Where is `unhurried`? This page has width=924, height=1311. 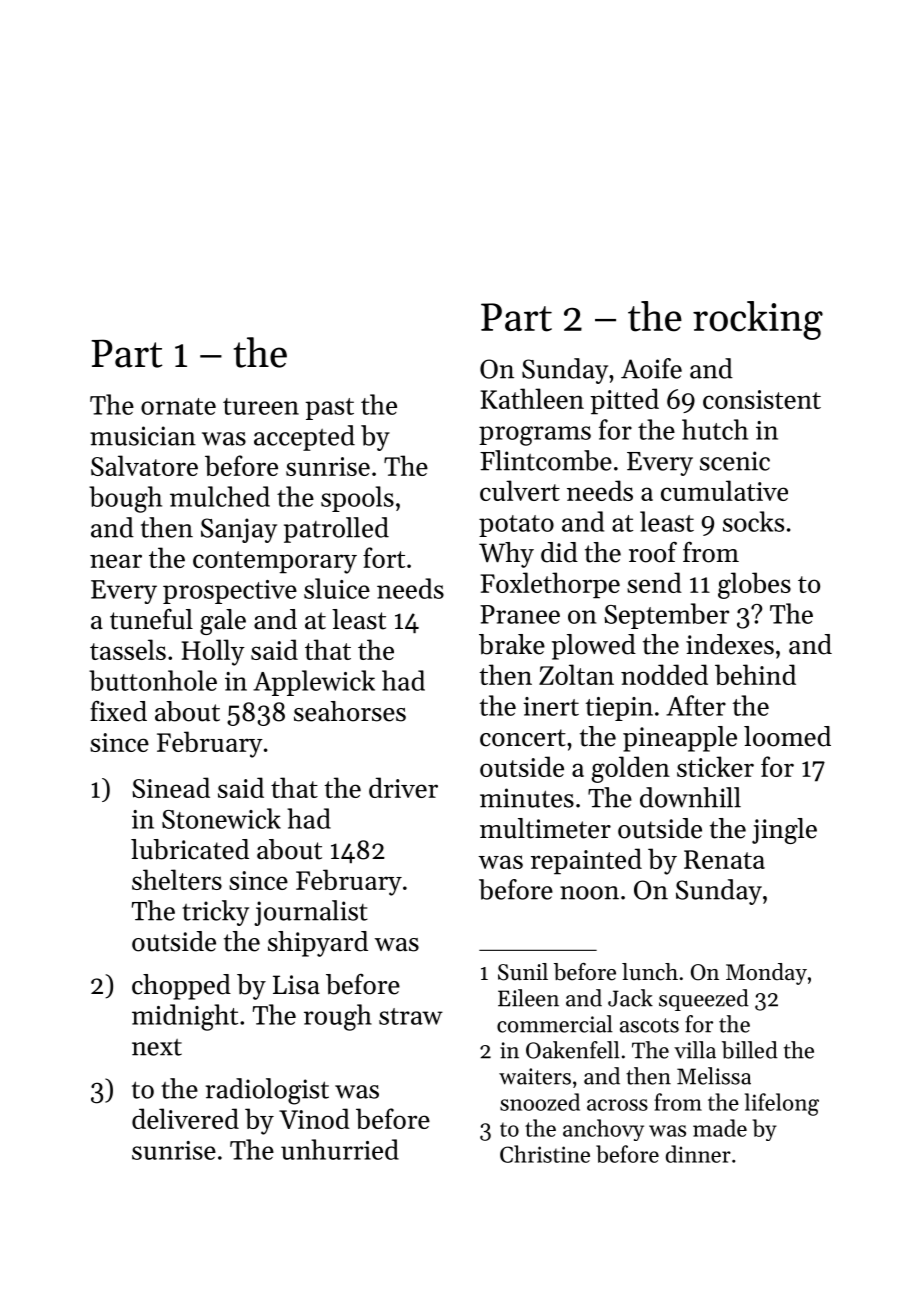 unhurried is located at coordinates (340, 1149).
